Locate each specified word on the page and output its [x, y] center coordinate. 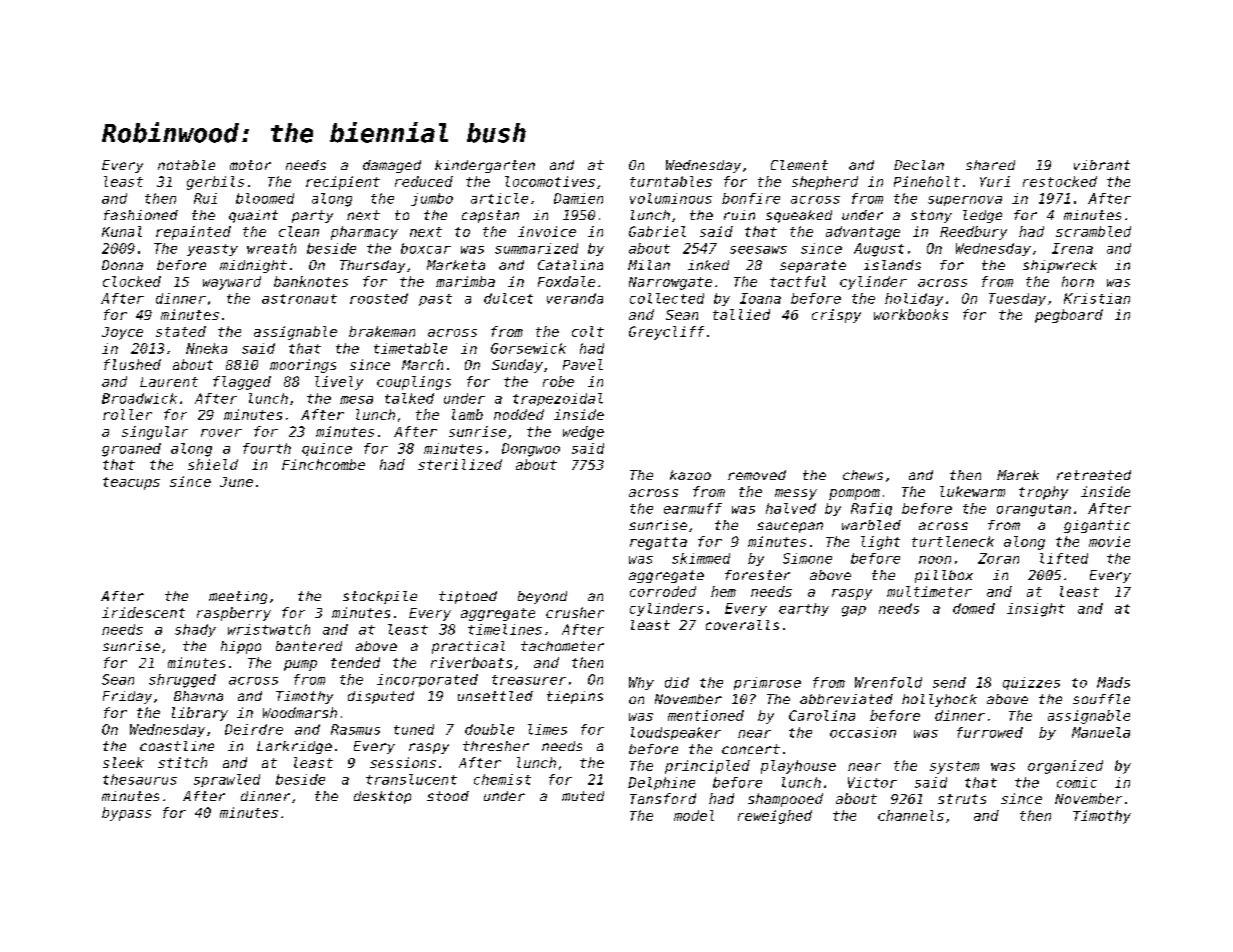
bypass [126, 814]
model [694, 815]
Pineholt [927, 181]
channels [911, 815]
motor [250, 165]
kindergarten [485, 166]
